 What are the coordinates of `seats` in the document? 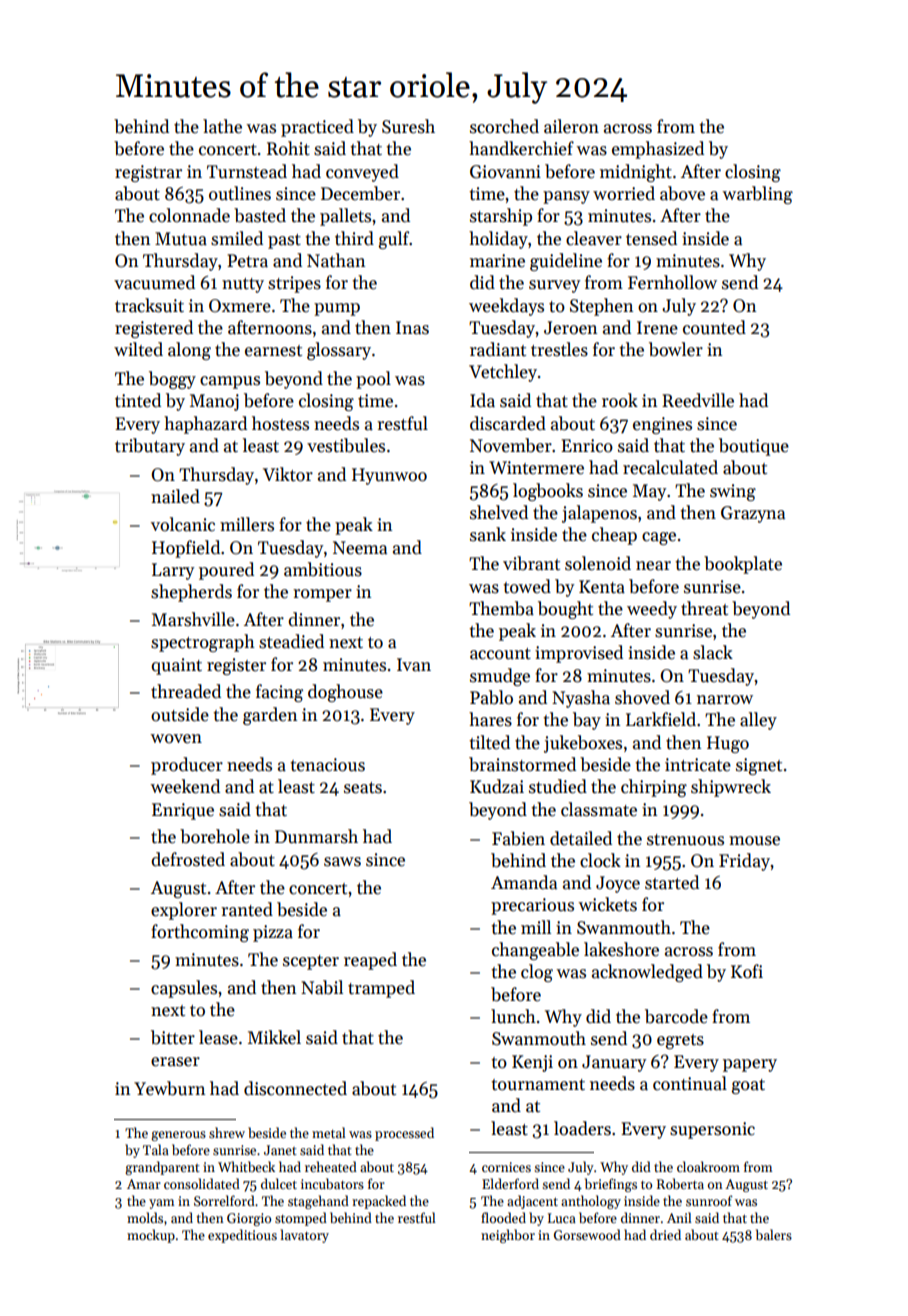 It's located at (363, 788).
